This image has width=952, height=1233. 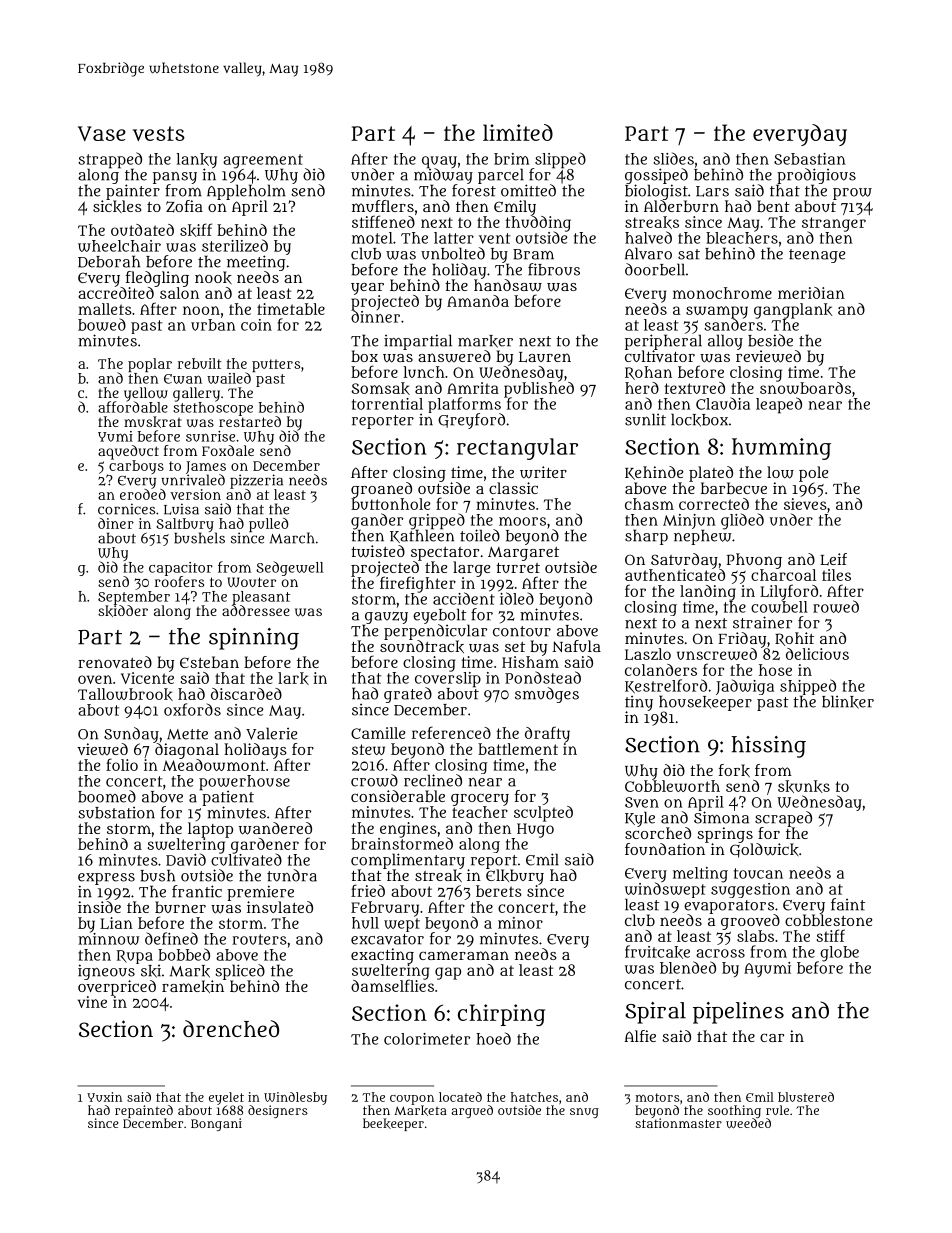 What do you see at coordinates (518, 568) in the image?
I see `turret` at bounding box center [518, 568].
